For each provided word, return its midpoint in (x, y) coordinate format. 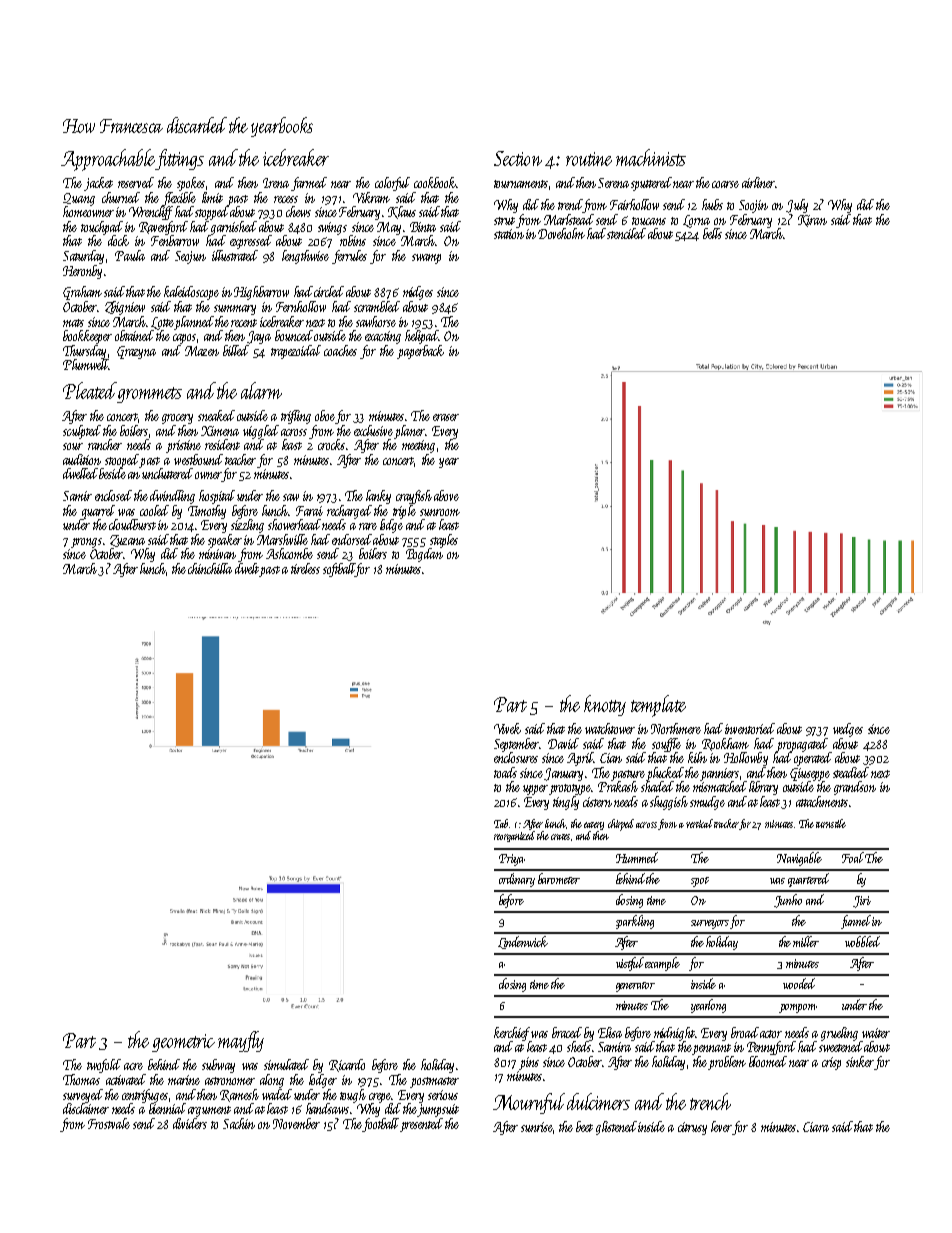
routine (589, 159)
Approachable (108, 160)
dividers (190, 1123)
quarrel (98, 512)
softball (339, 570)
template (658, 706)
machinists (651, 157)
